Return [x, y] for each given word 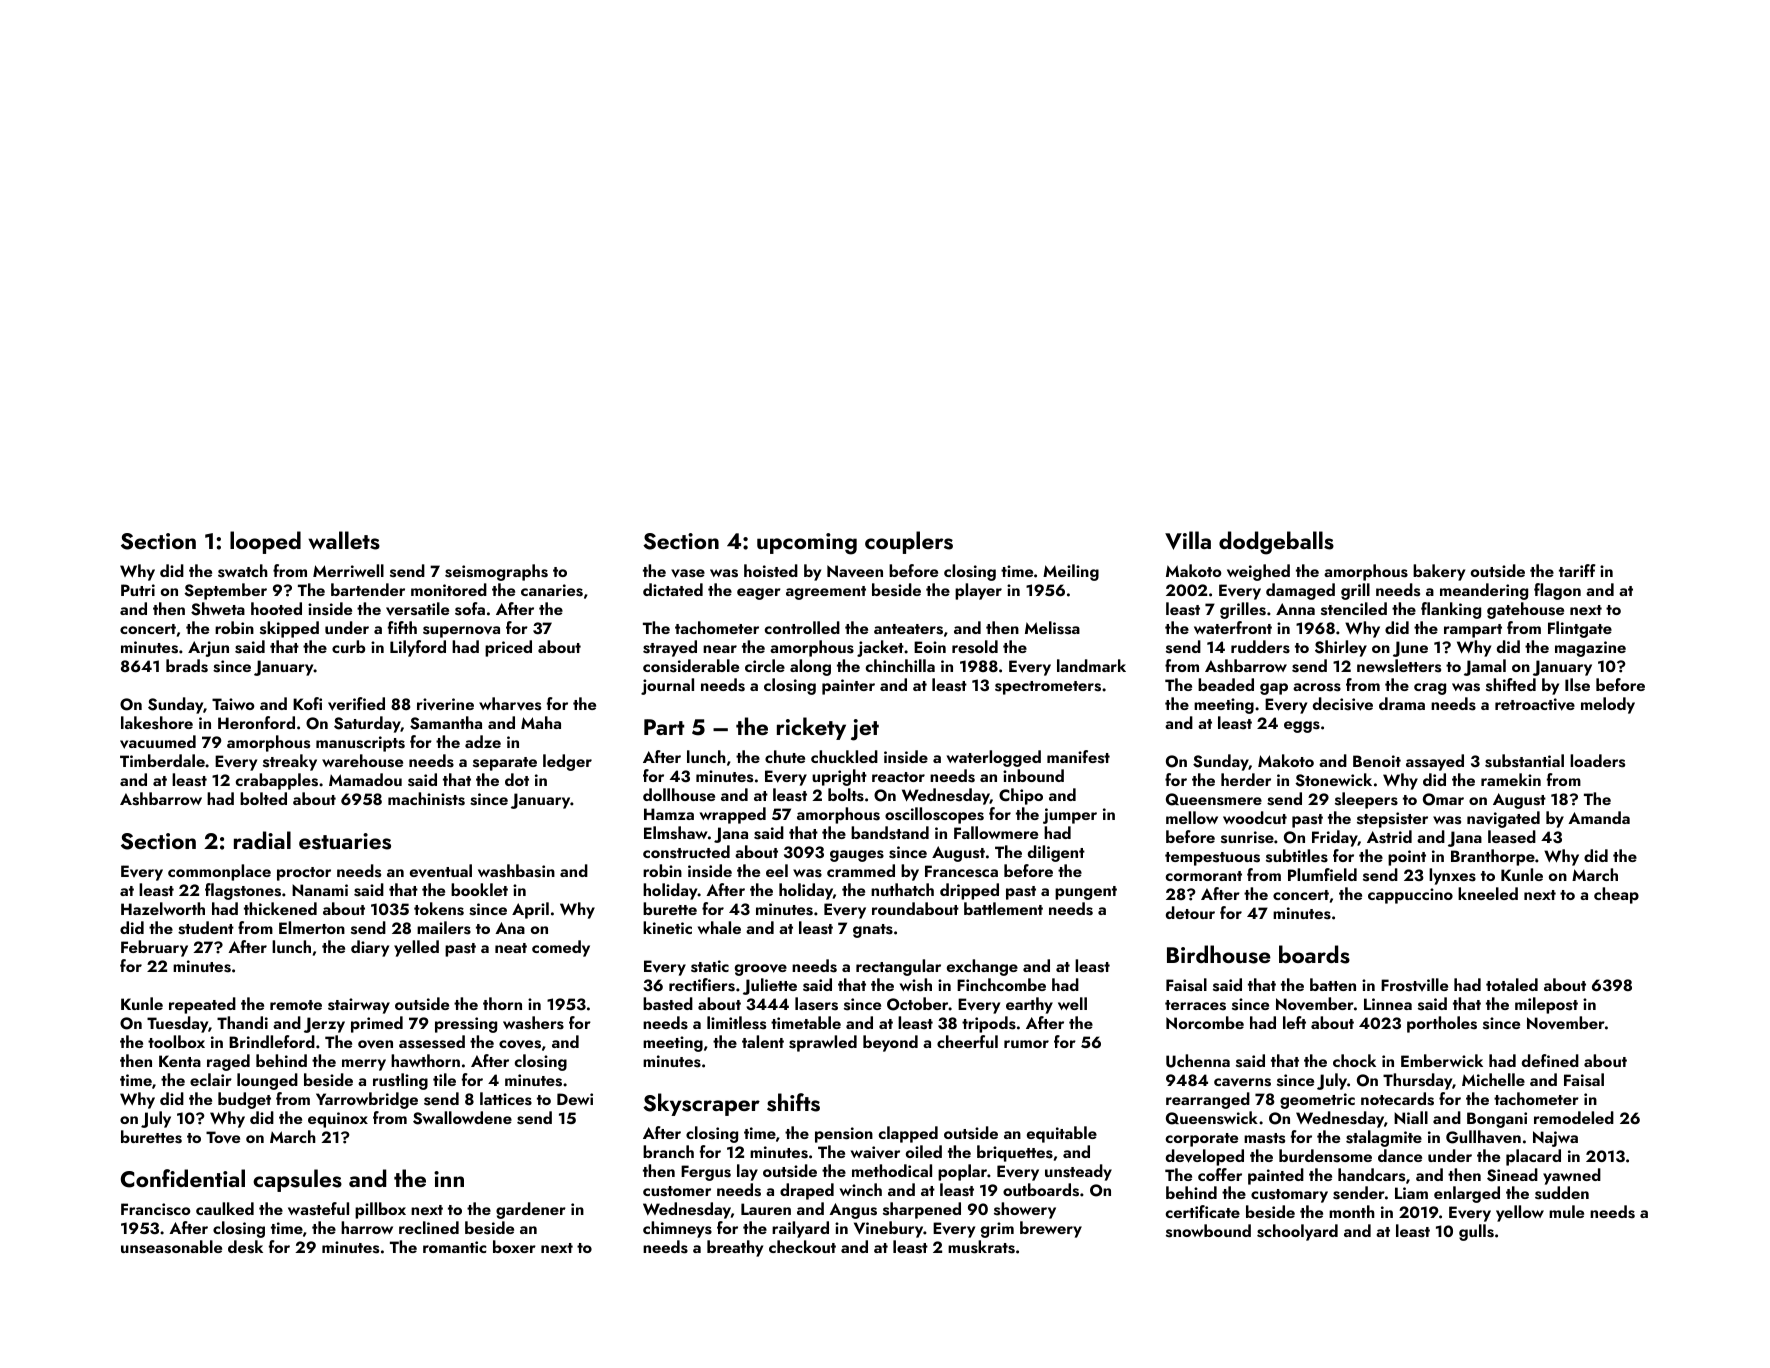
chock [1354, 1060]
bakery [1439, 572]
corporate [1202, 1140]
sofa [470, 609]
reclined [429, 1227]
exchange [982, 967]
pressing [466, 1025]
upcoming [807, 544]
